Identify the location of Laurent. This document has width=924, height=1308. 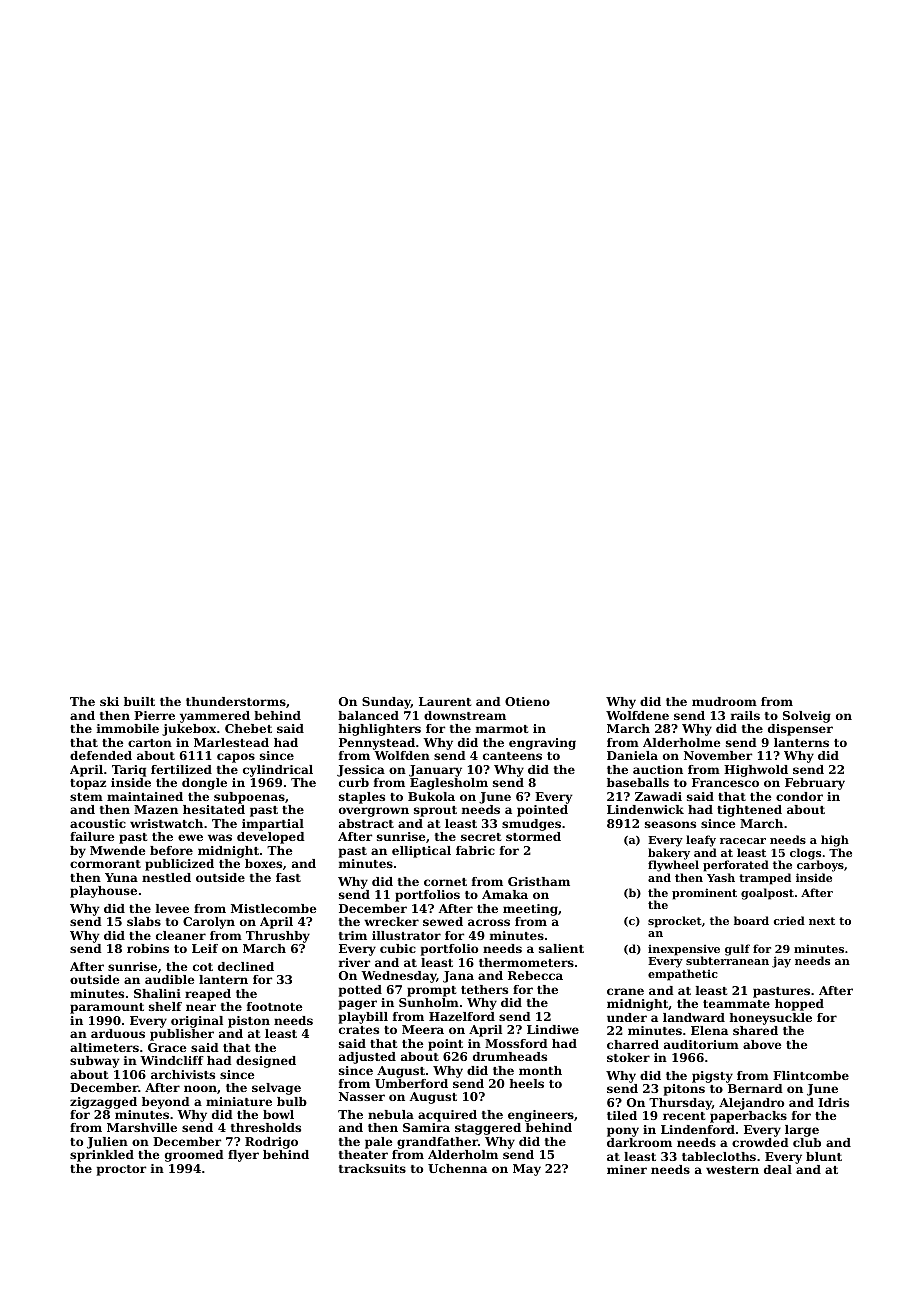
(445, 701).
